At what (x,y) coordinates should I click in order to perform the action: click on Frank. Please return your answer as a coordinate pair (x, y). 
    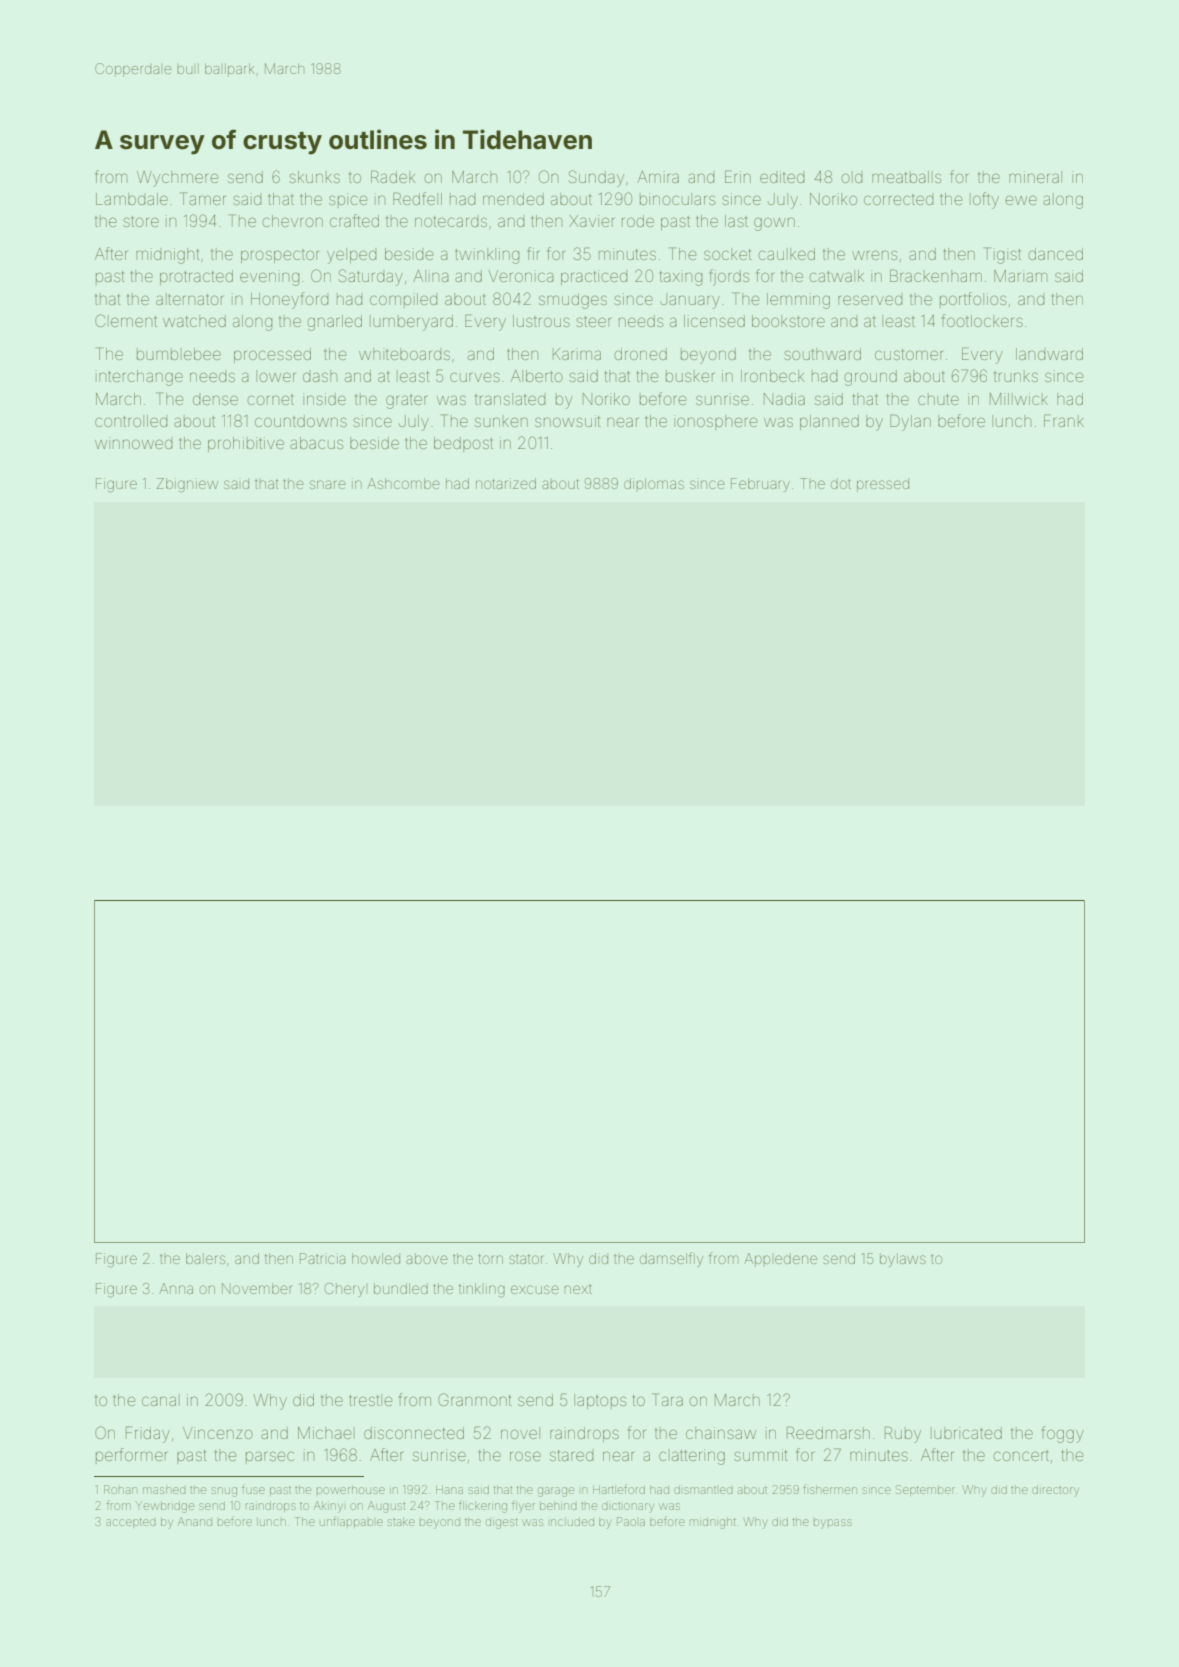
    Looking at the image, I should click on (1064, 420).
